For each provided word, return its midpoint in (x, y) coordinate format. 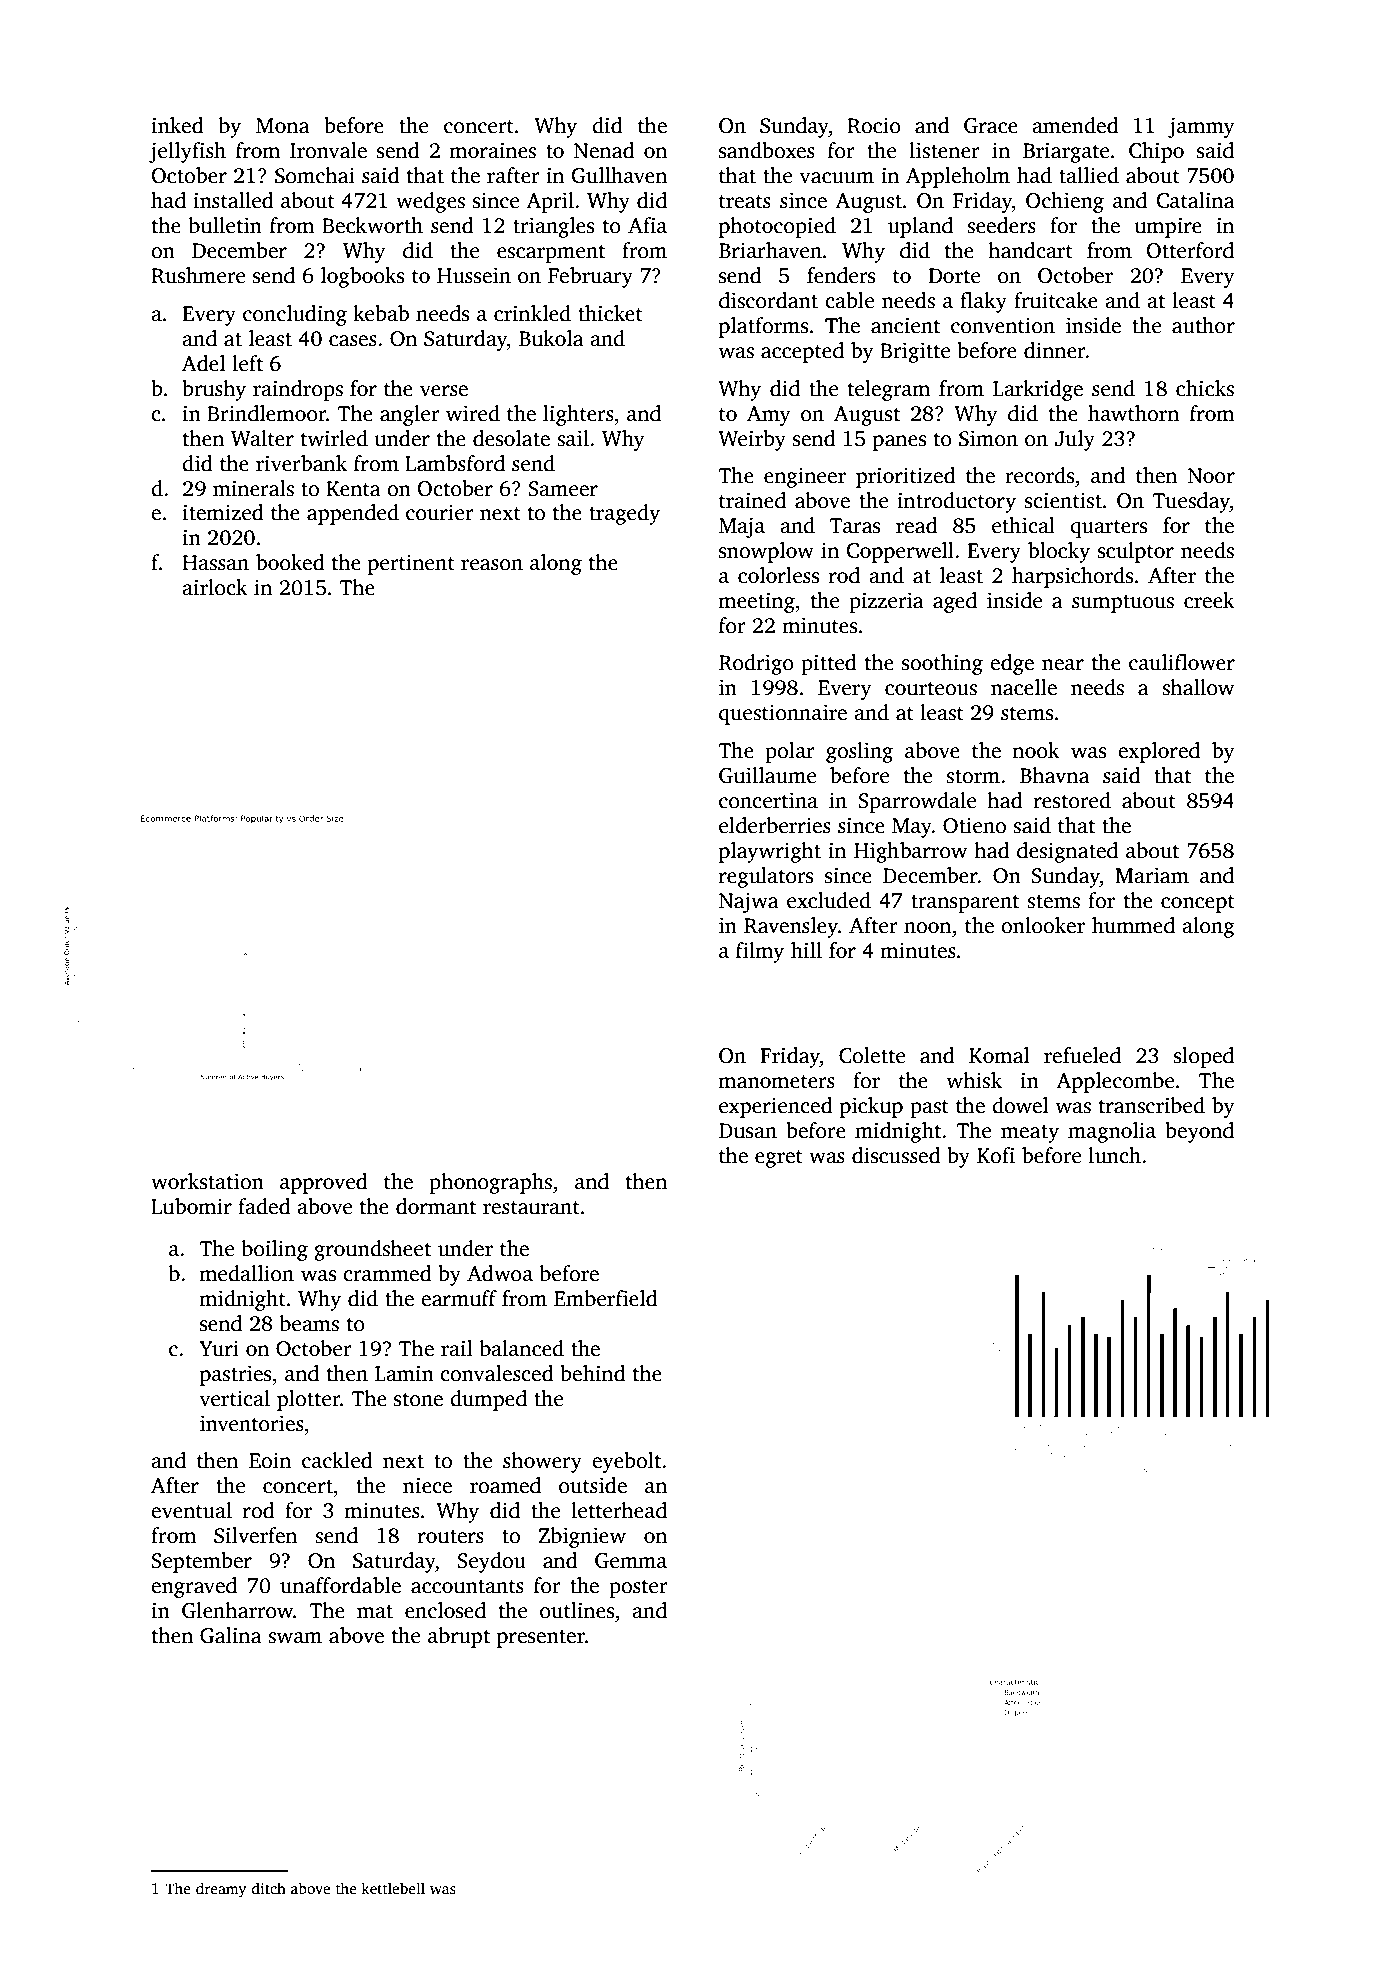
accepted (802, 352)
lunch (1114, 1155)
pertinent (411, 564)
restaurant (531, 1208)
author (1203, 325)
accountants (467, 1587)
